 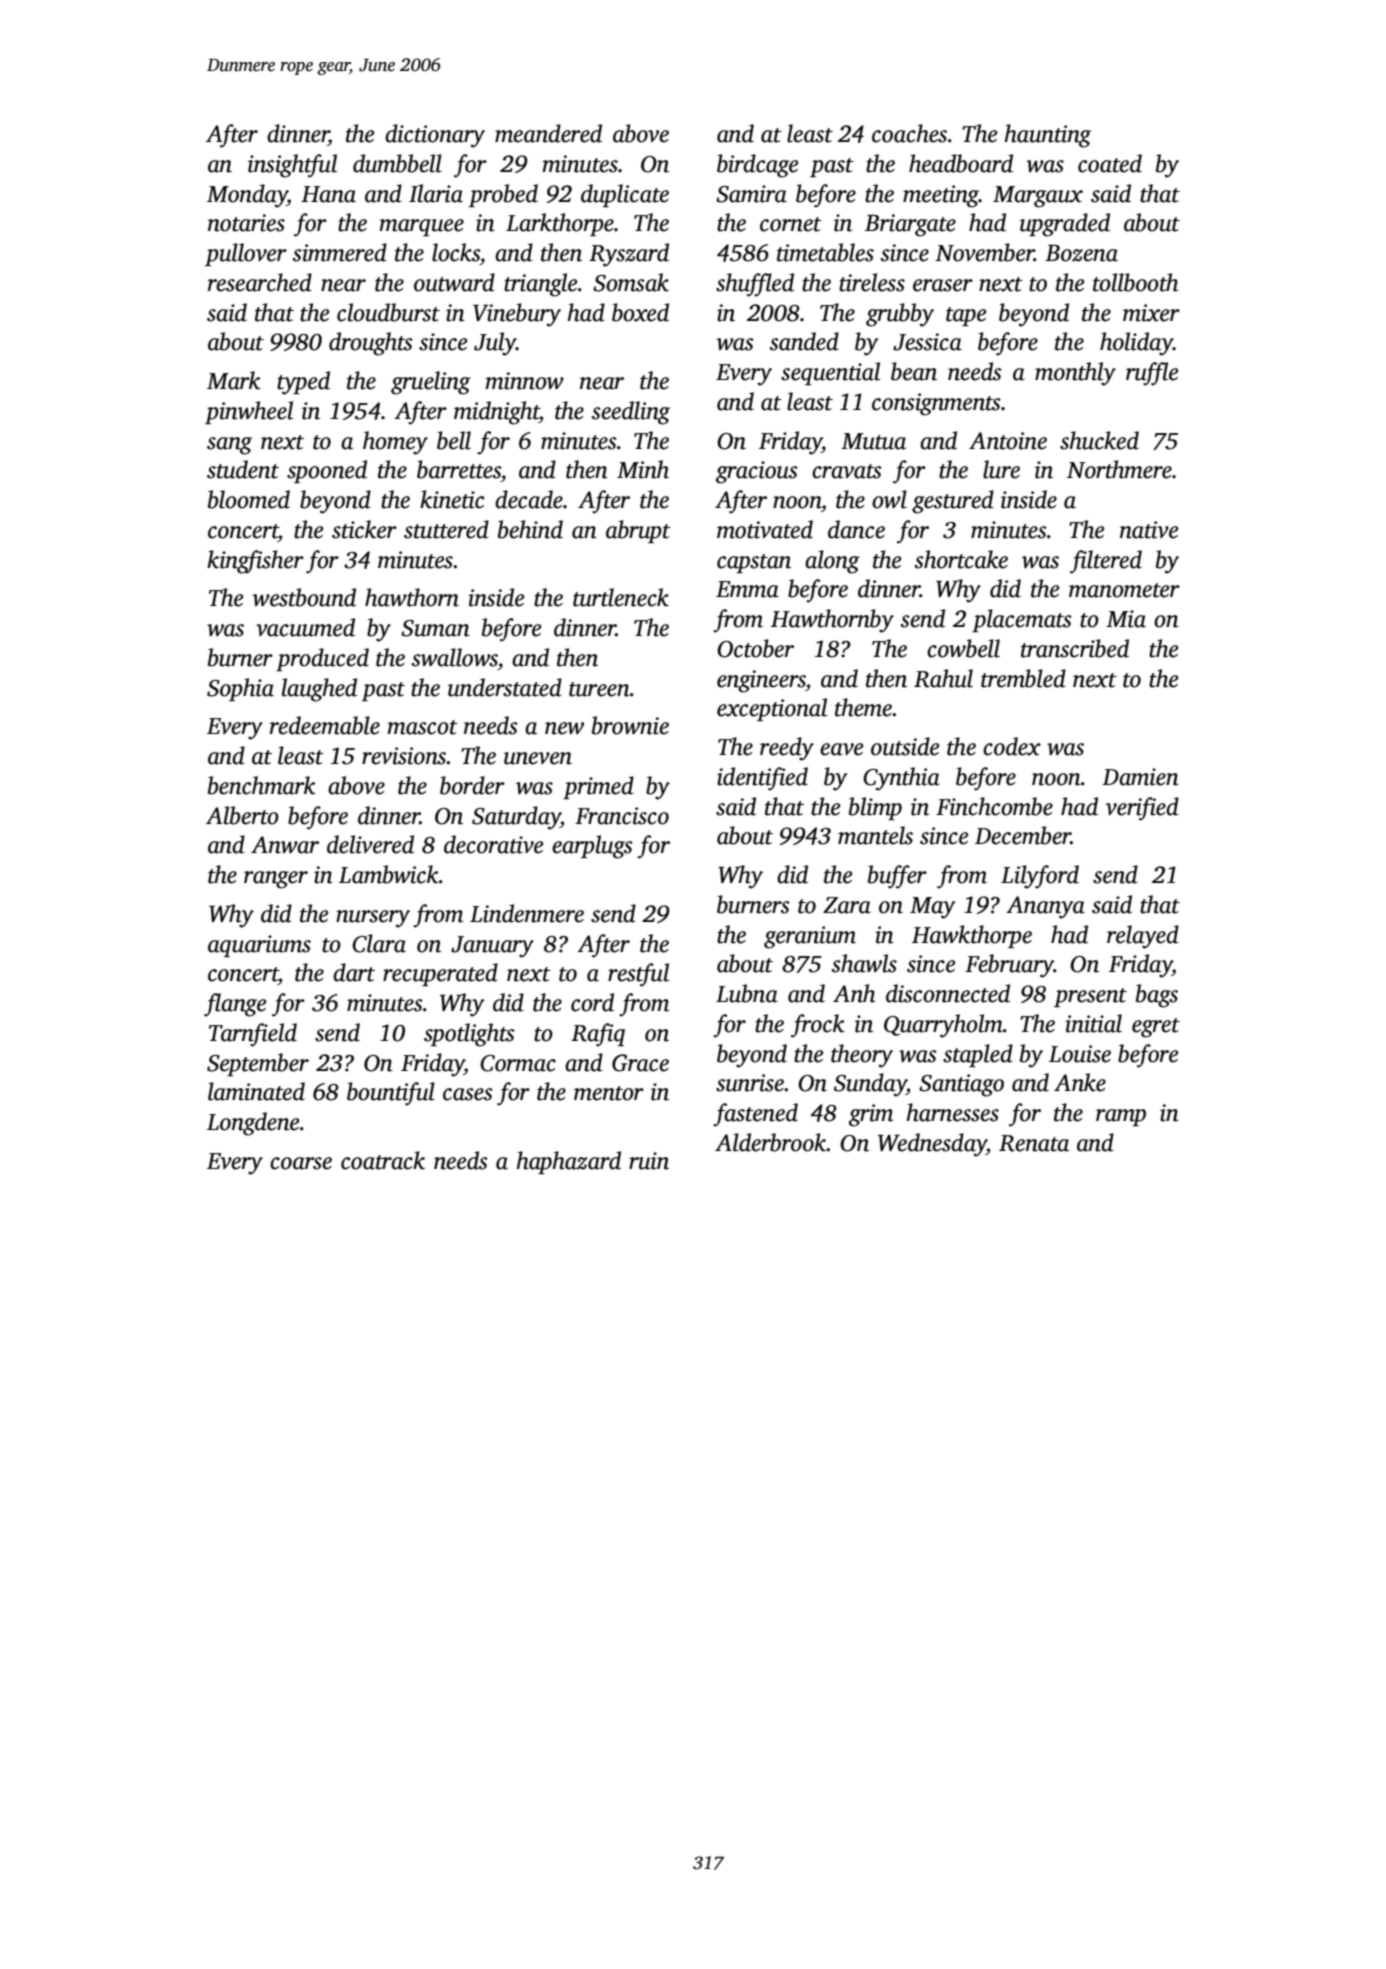 I want to click on Samira, so click(x=751, y=194).
